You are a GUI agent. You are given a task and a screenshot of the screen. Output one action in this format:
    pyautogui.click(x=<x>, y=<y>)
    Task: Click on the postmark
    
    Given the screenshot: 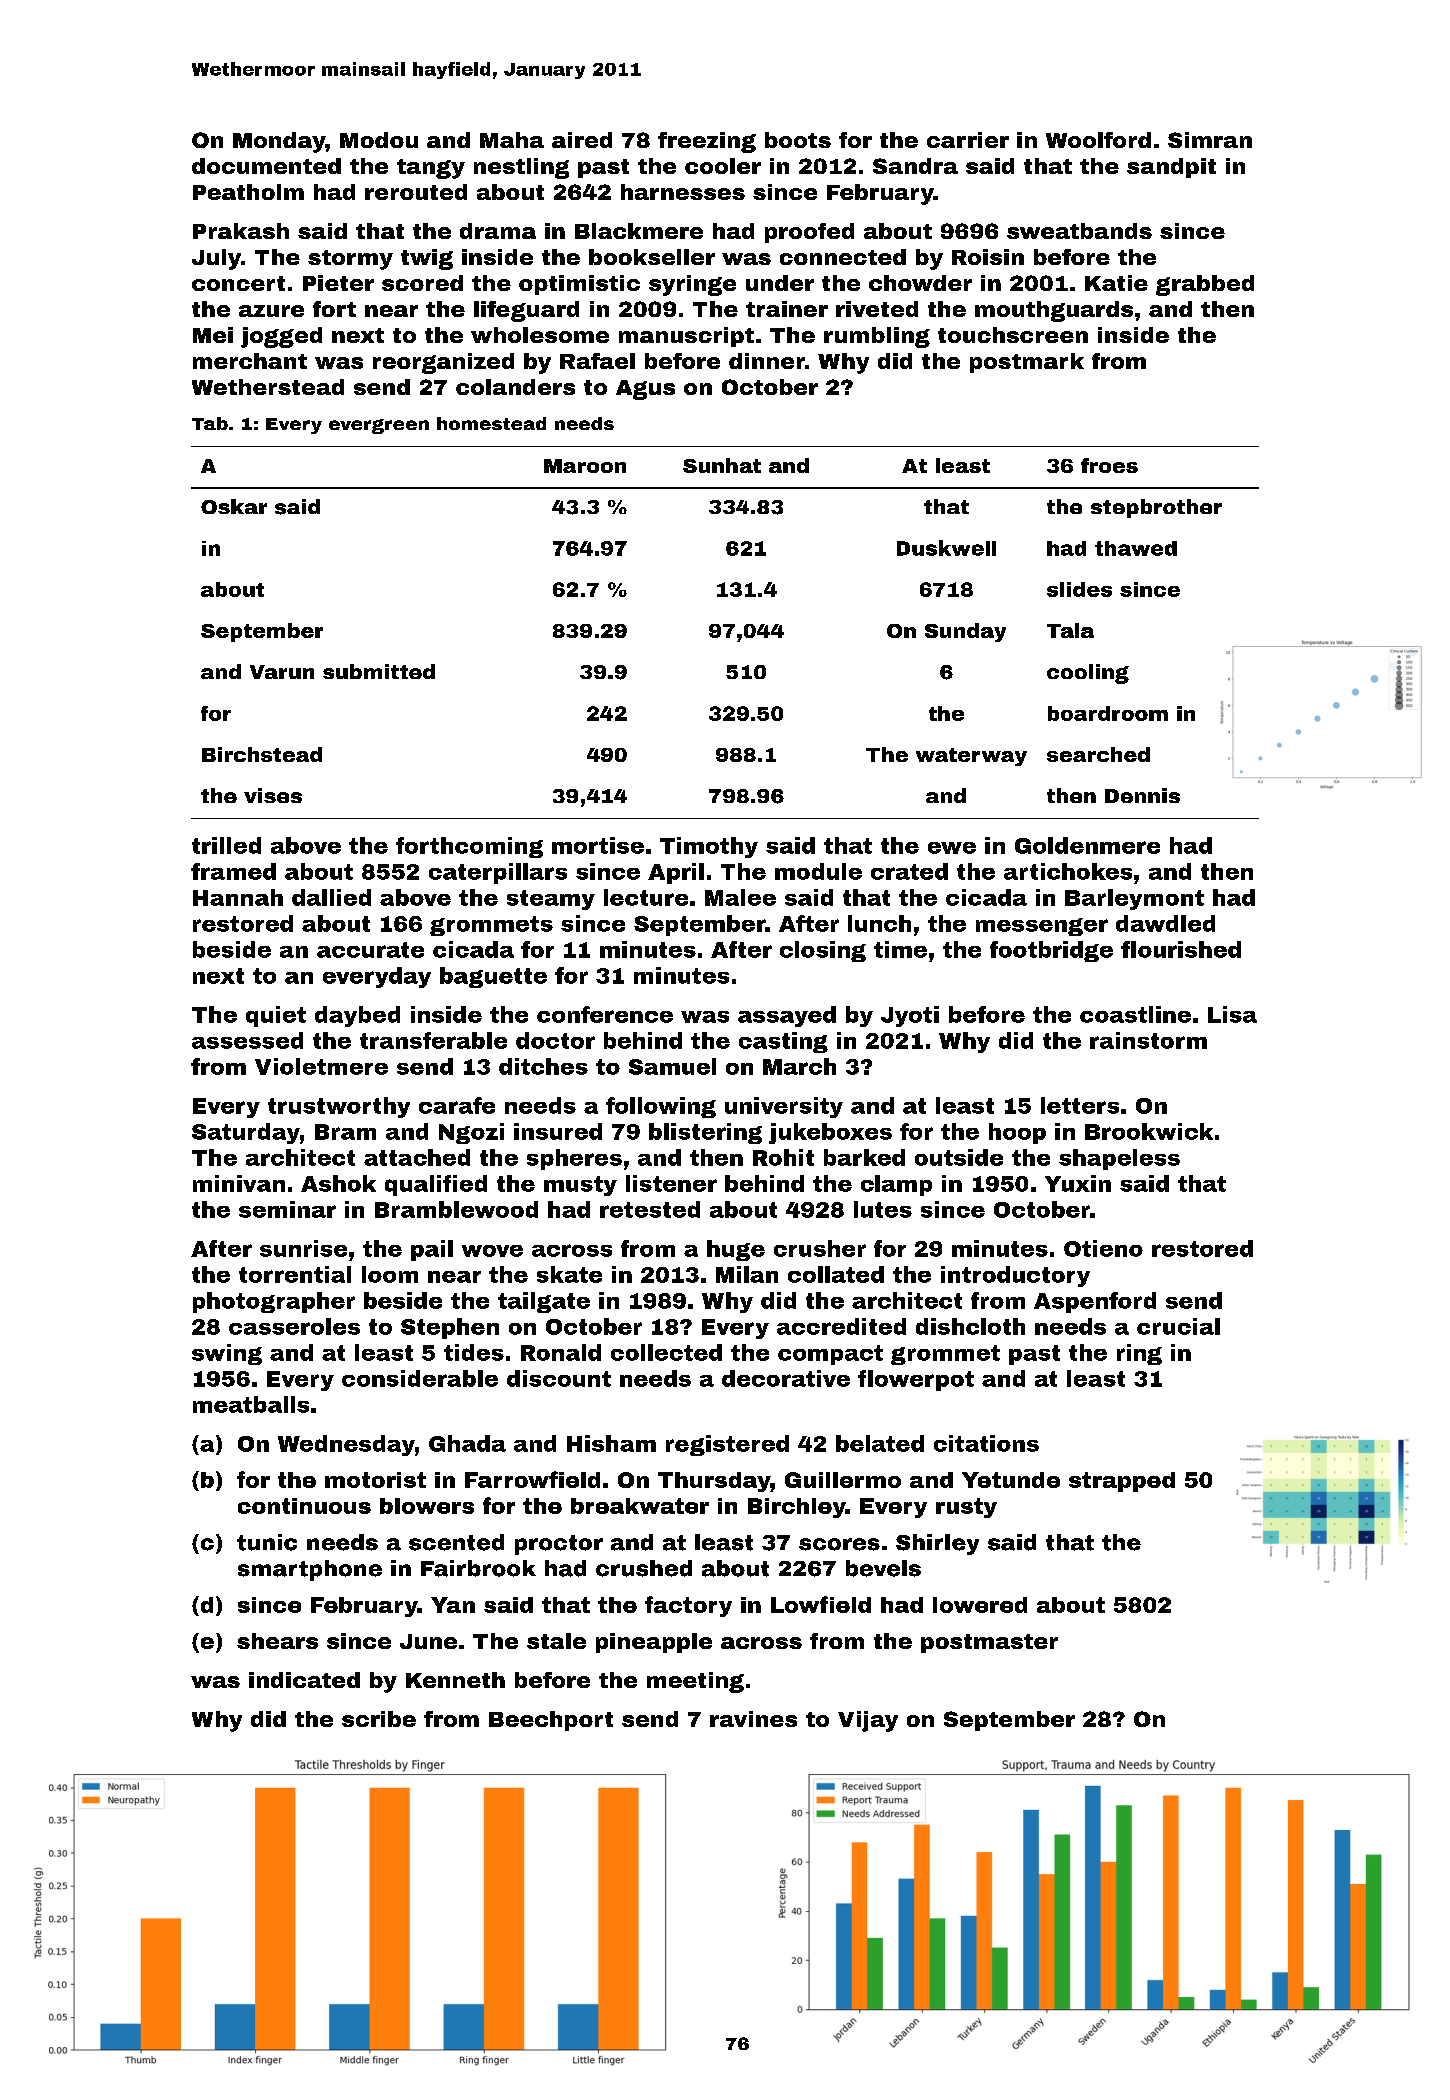 What is the action you would take?
    pyautogui.click(x=1027, y=363)
